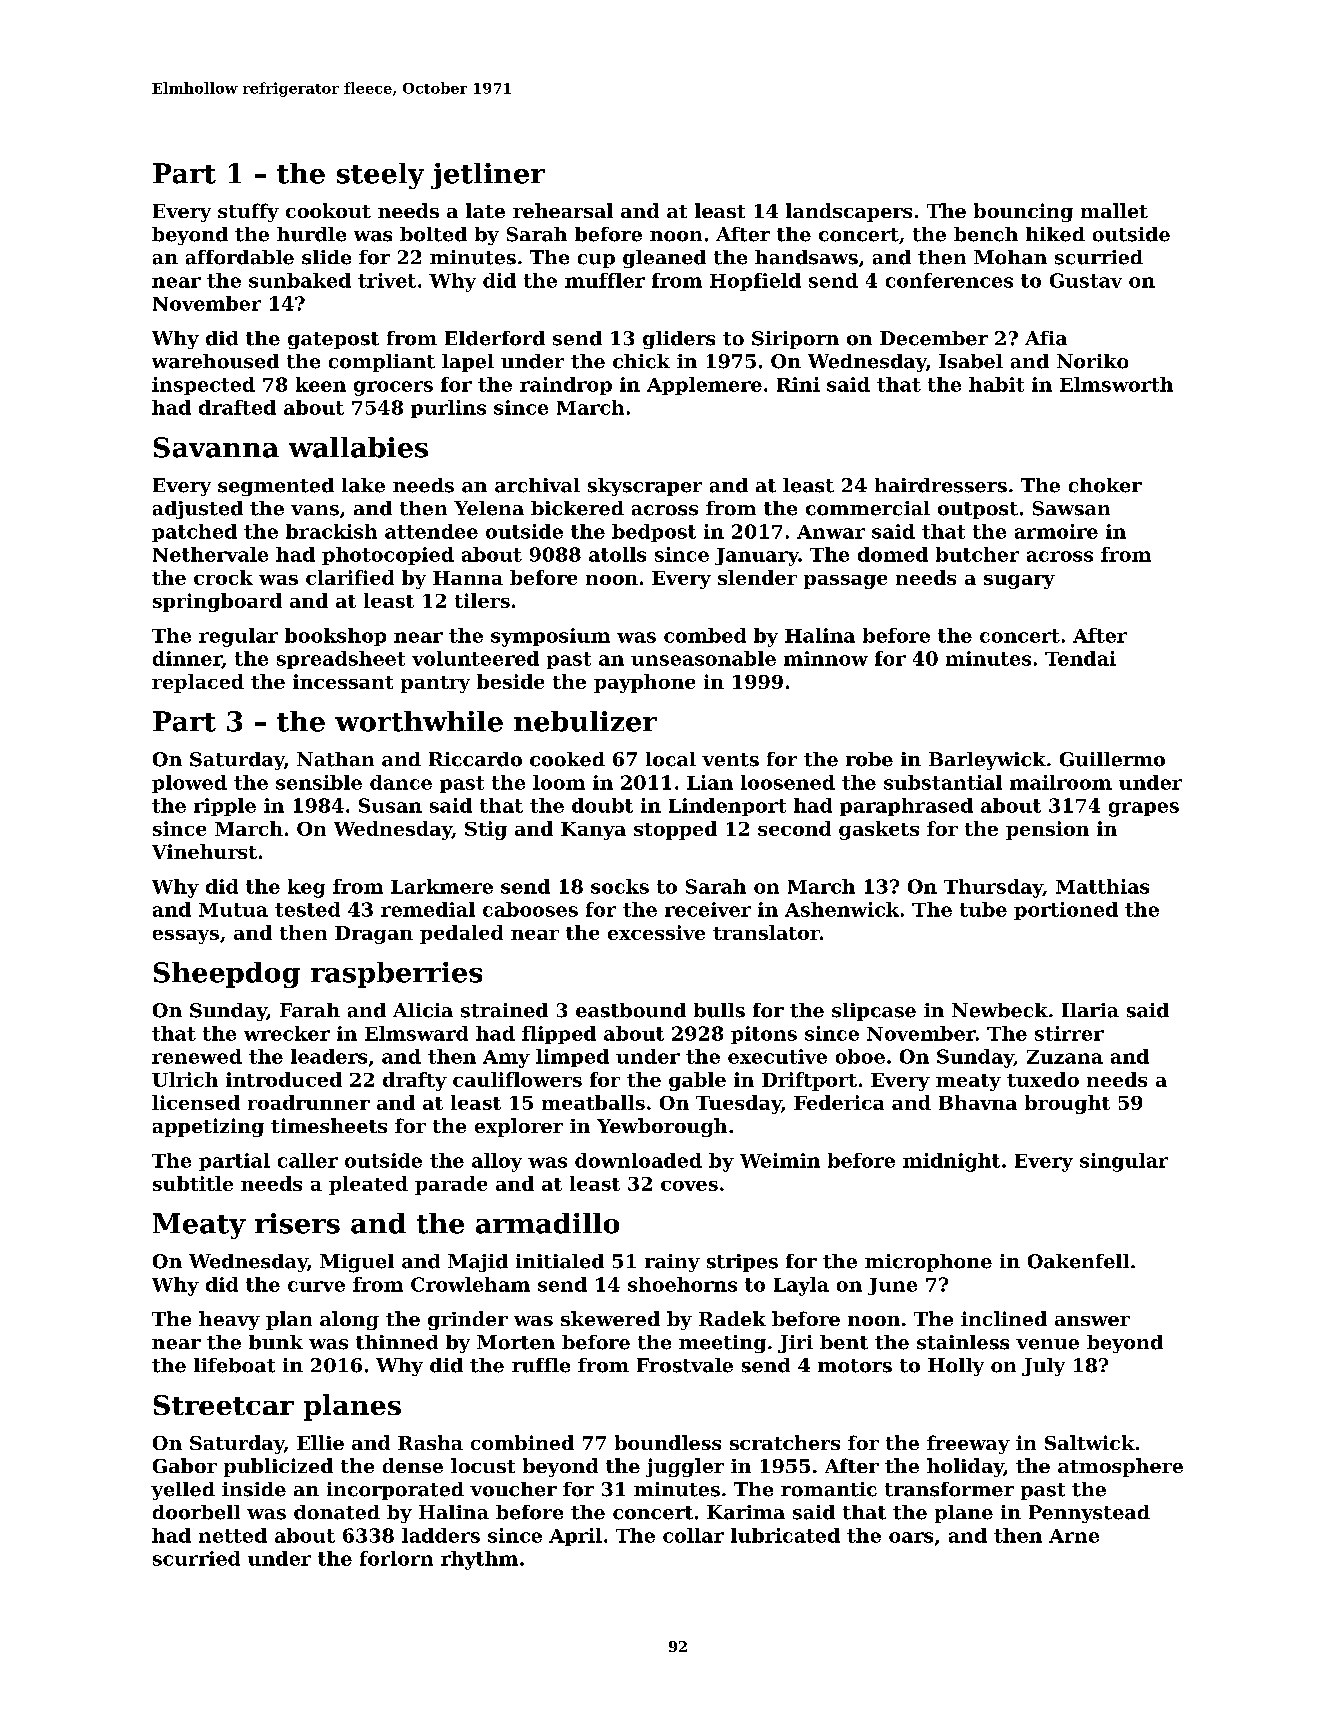  Describe the element at coordinates (1114, 210) in the screenshot. I see `mallet` at that location.
